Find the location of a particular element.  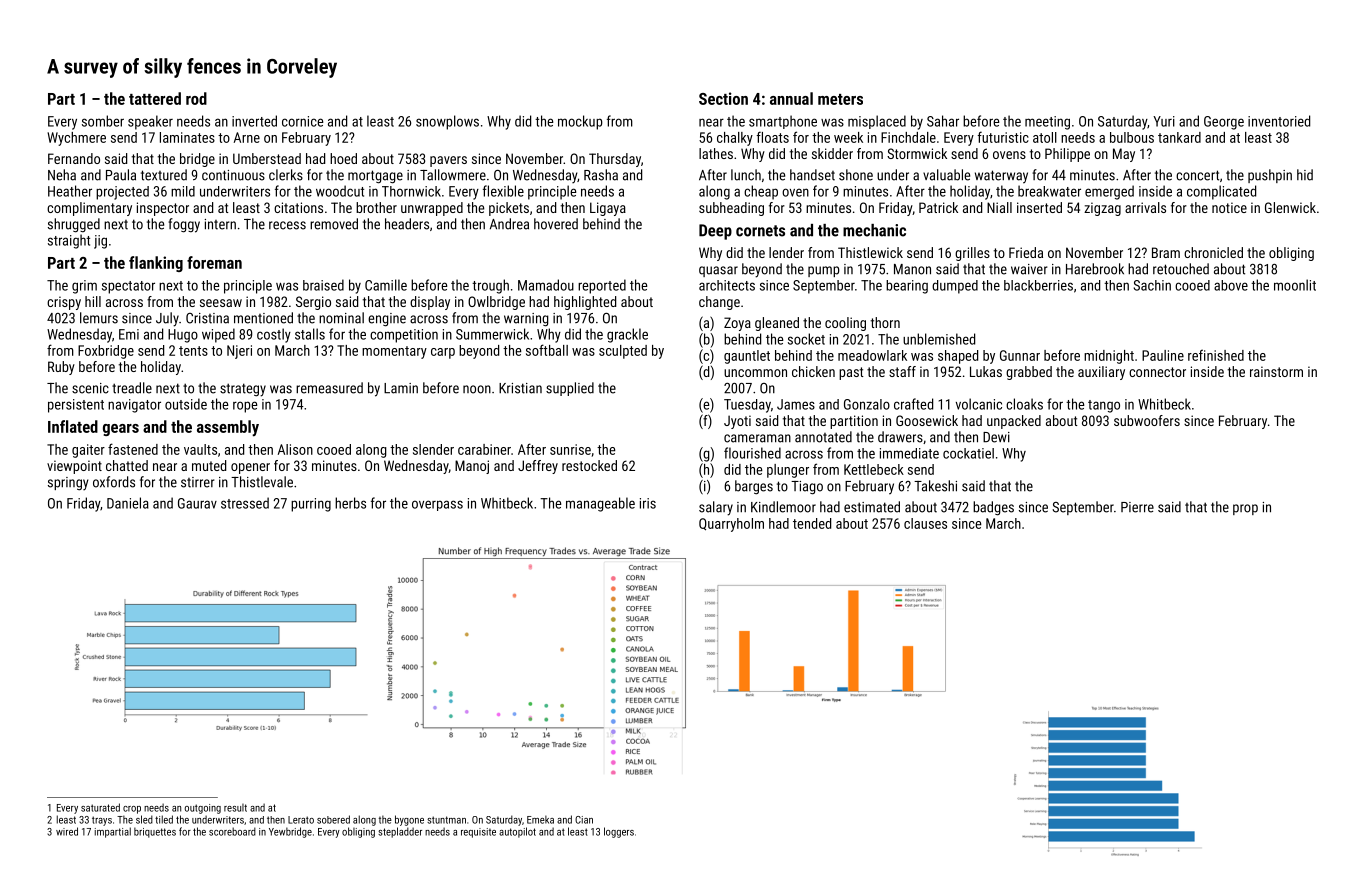

unblemished is located at coordinates (939, 339).
